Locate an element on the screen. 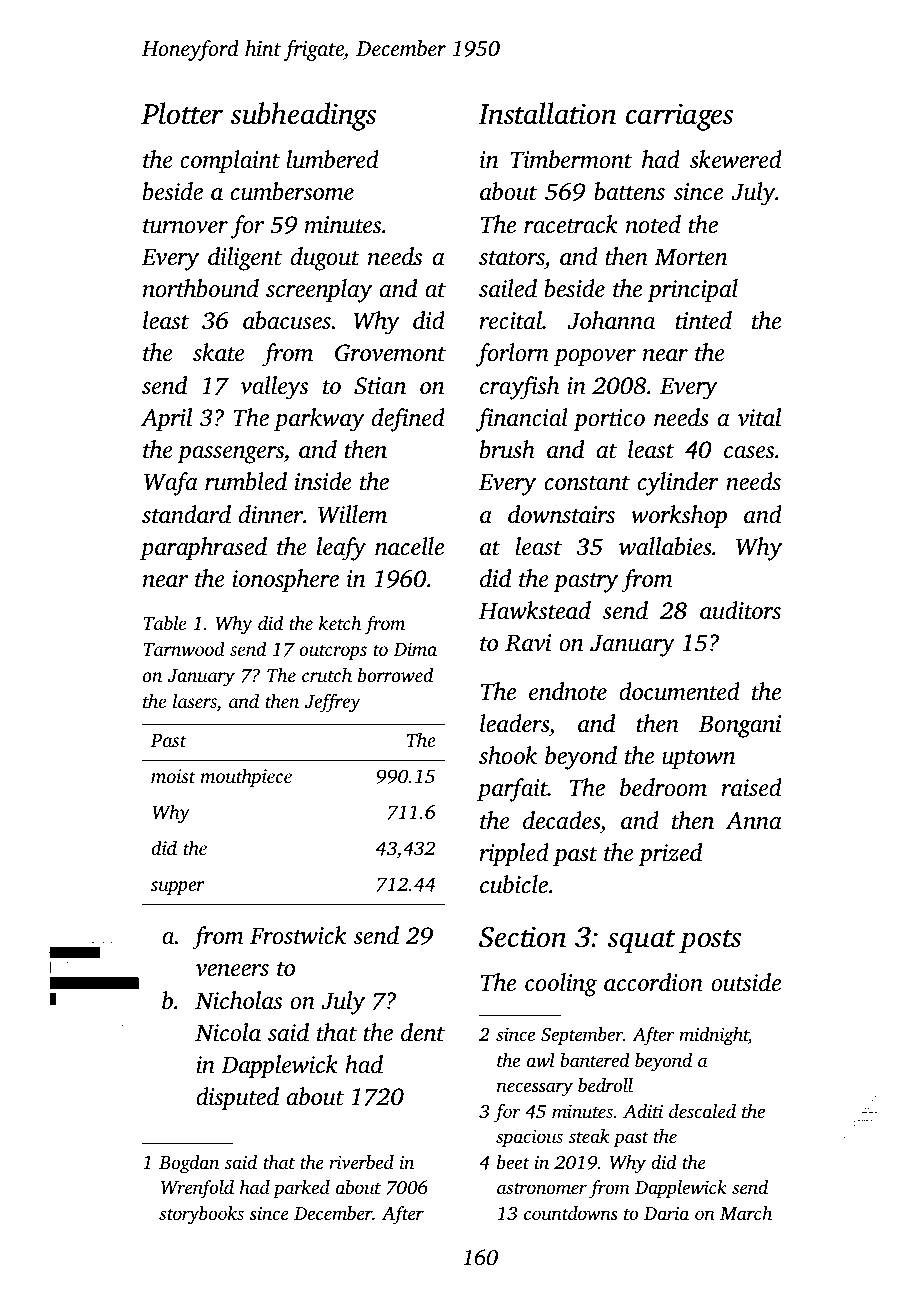 The height and width of the screenshot is (1311, 924). riverbed is located at coordinates (361, 1162).
